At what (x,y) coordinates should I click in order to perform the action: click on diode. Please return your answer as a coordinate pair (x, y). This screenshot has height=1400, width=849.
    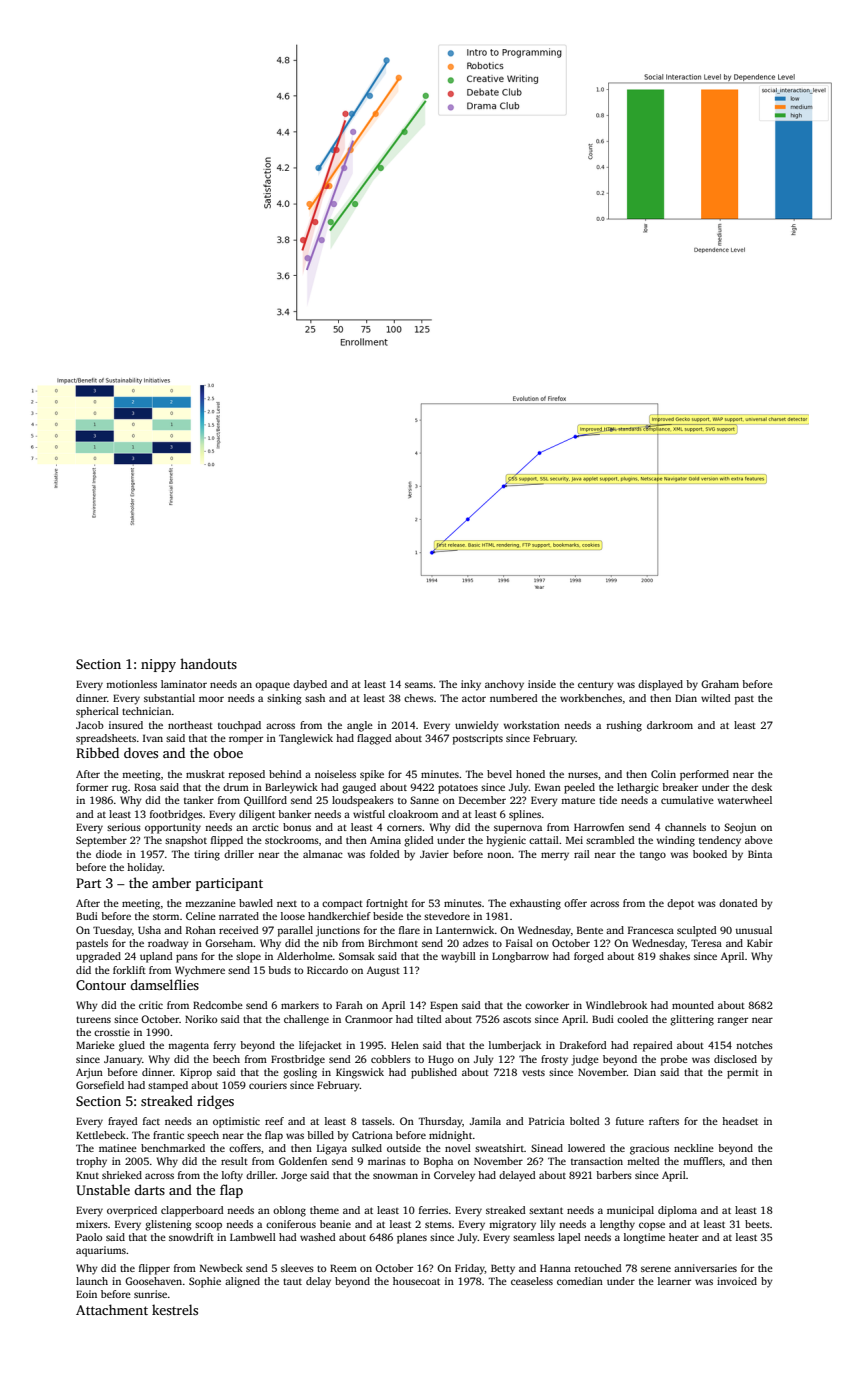
    Looking at the image, I should click on (109, 854).
